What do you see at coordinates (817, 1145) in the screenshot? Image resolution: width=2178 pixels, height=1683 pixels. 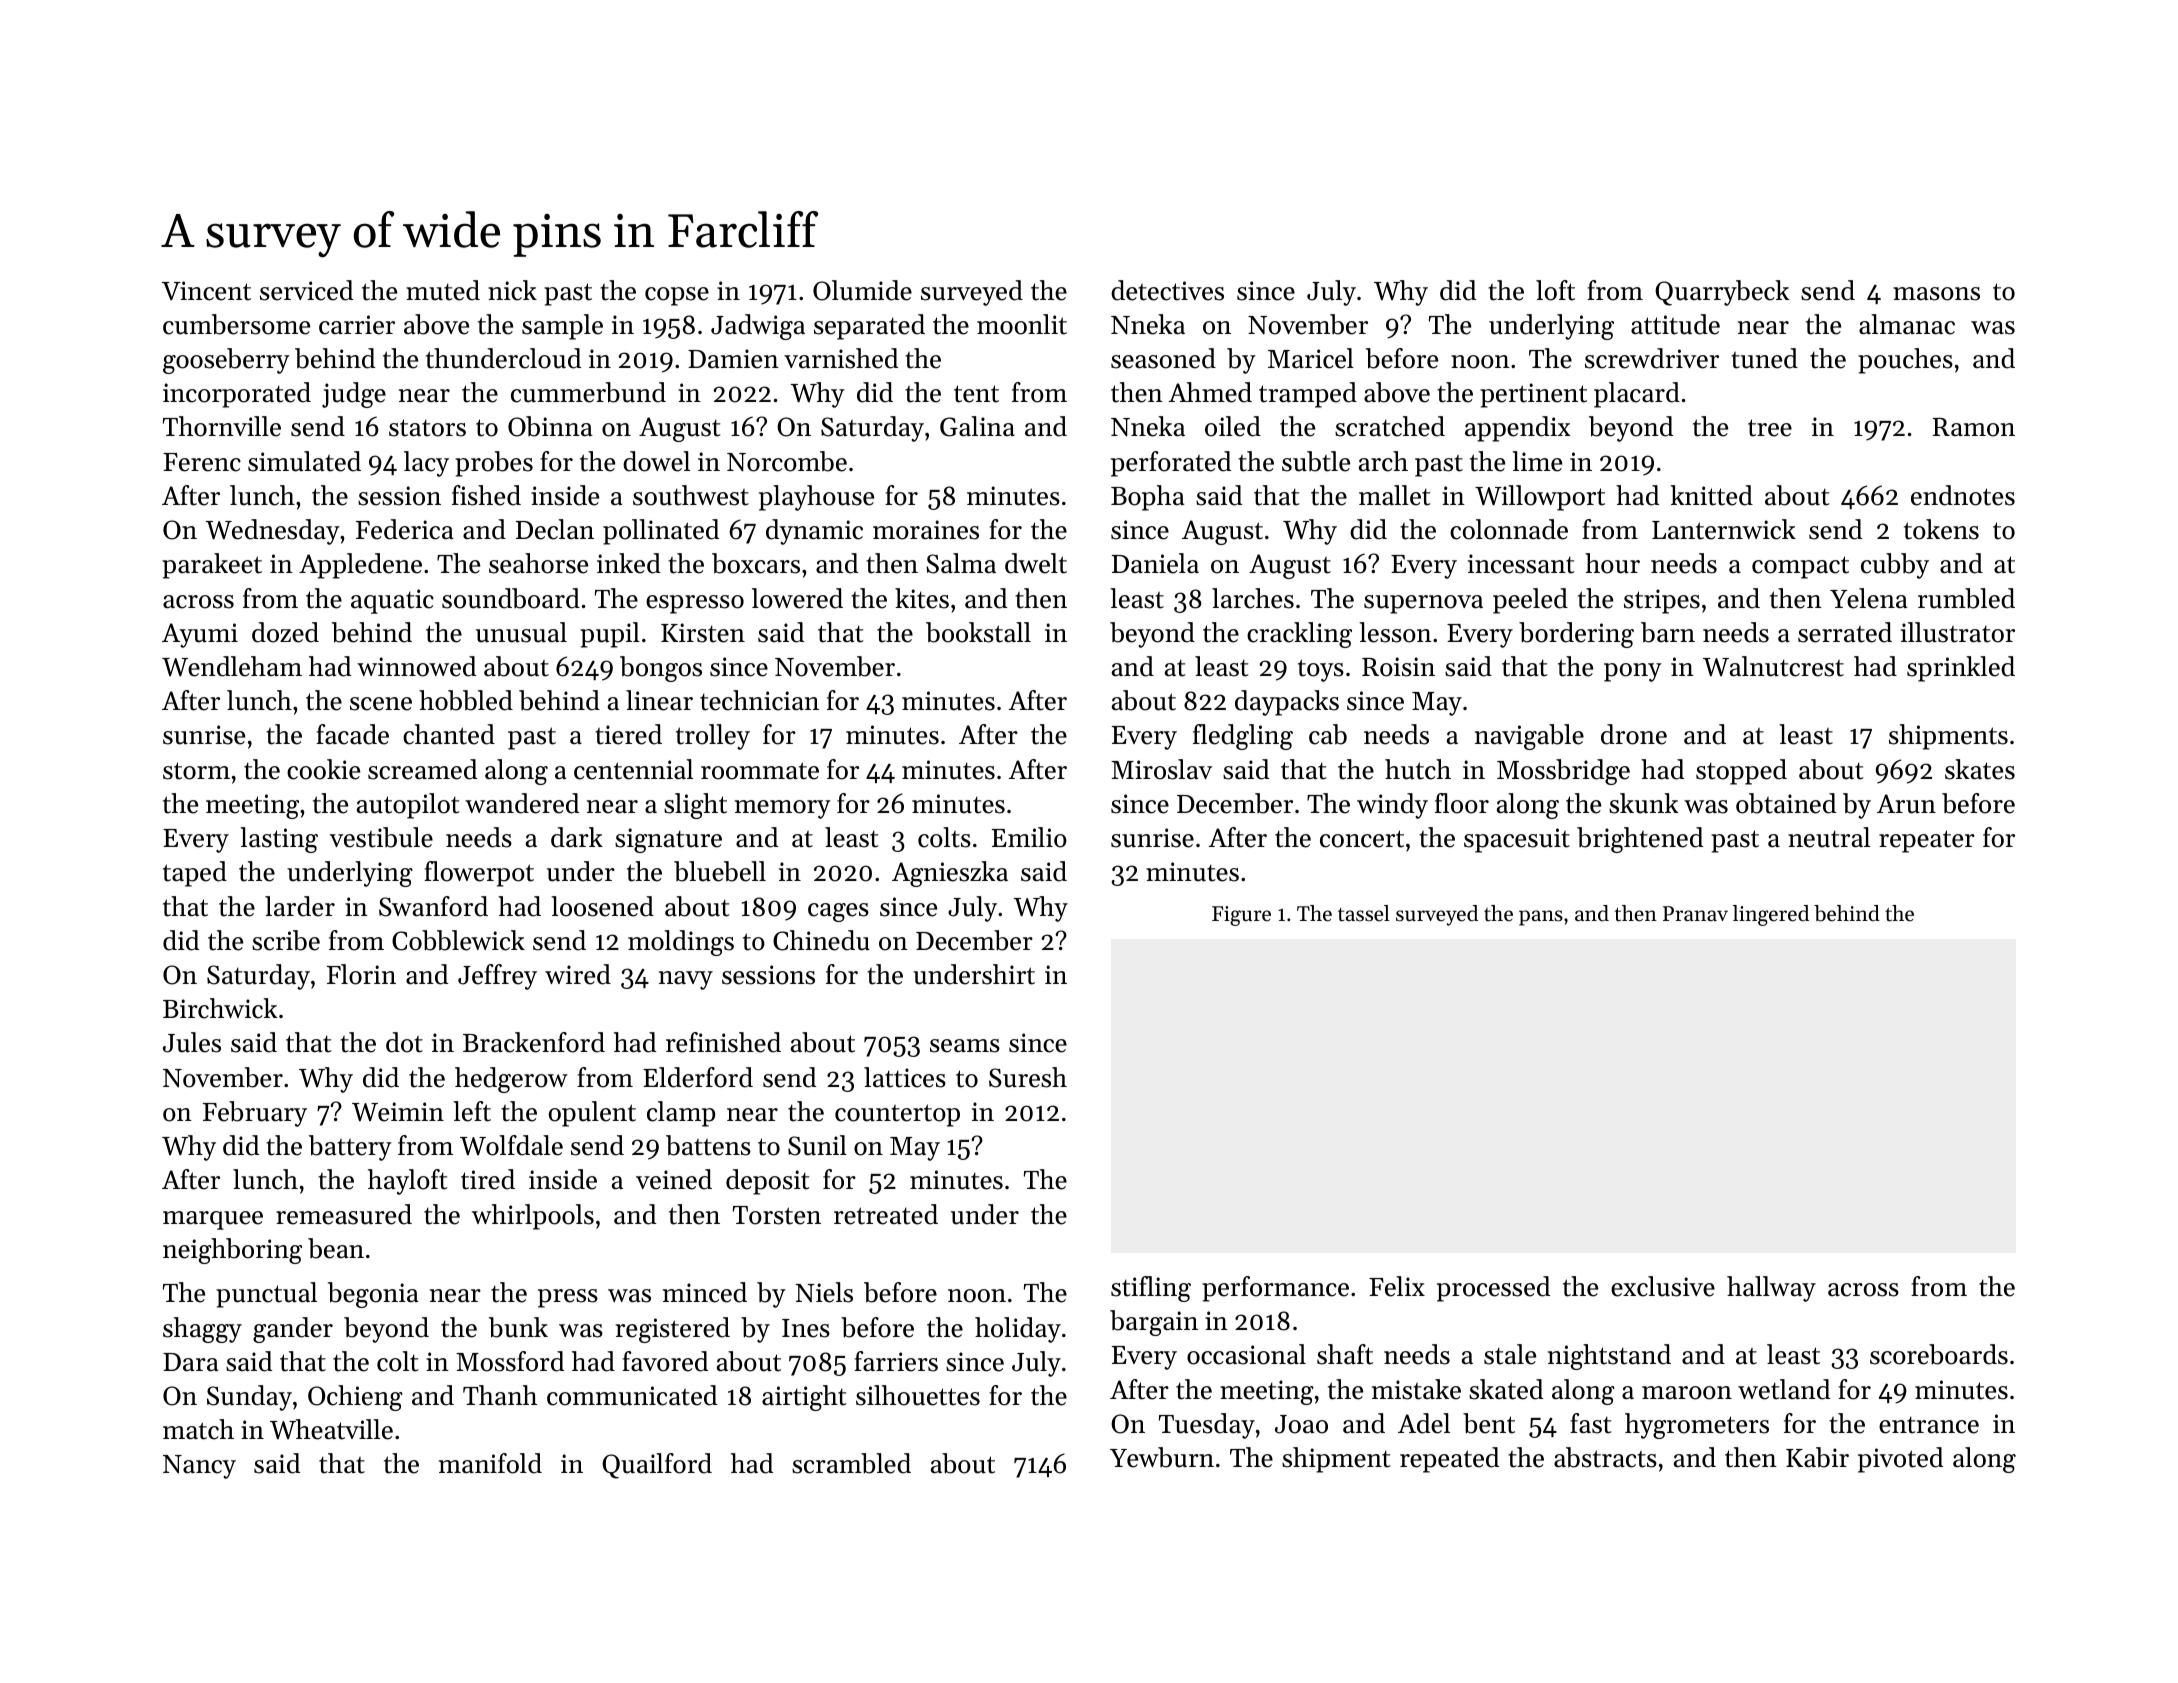 I see `Sunil` at bounding box center [817, 1145].
